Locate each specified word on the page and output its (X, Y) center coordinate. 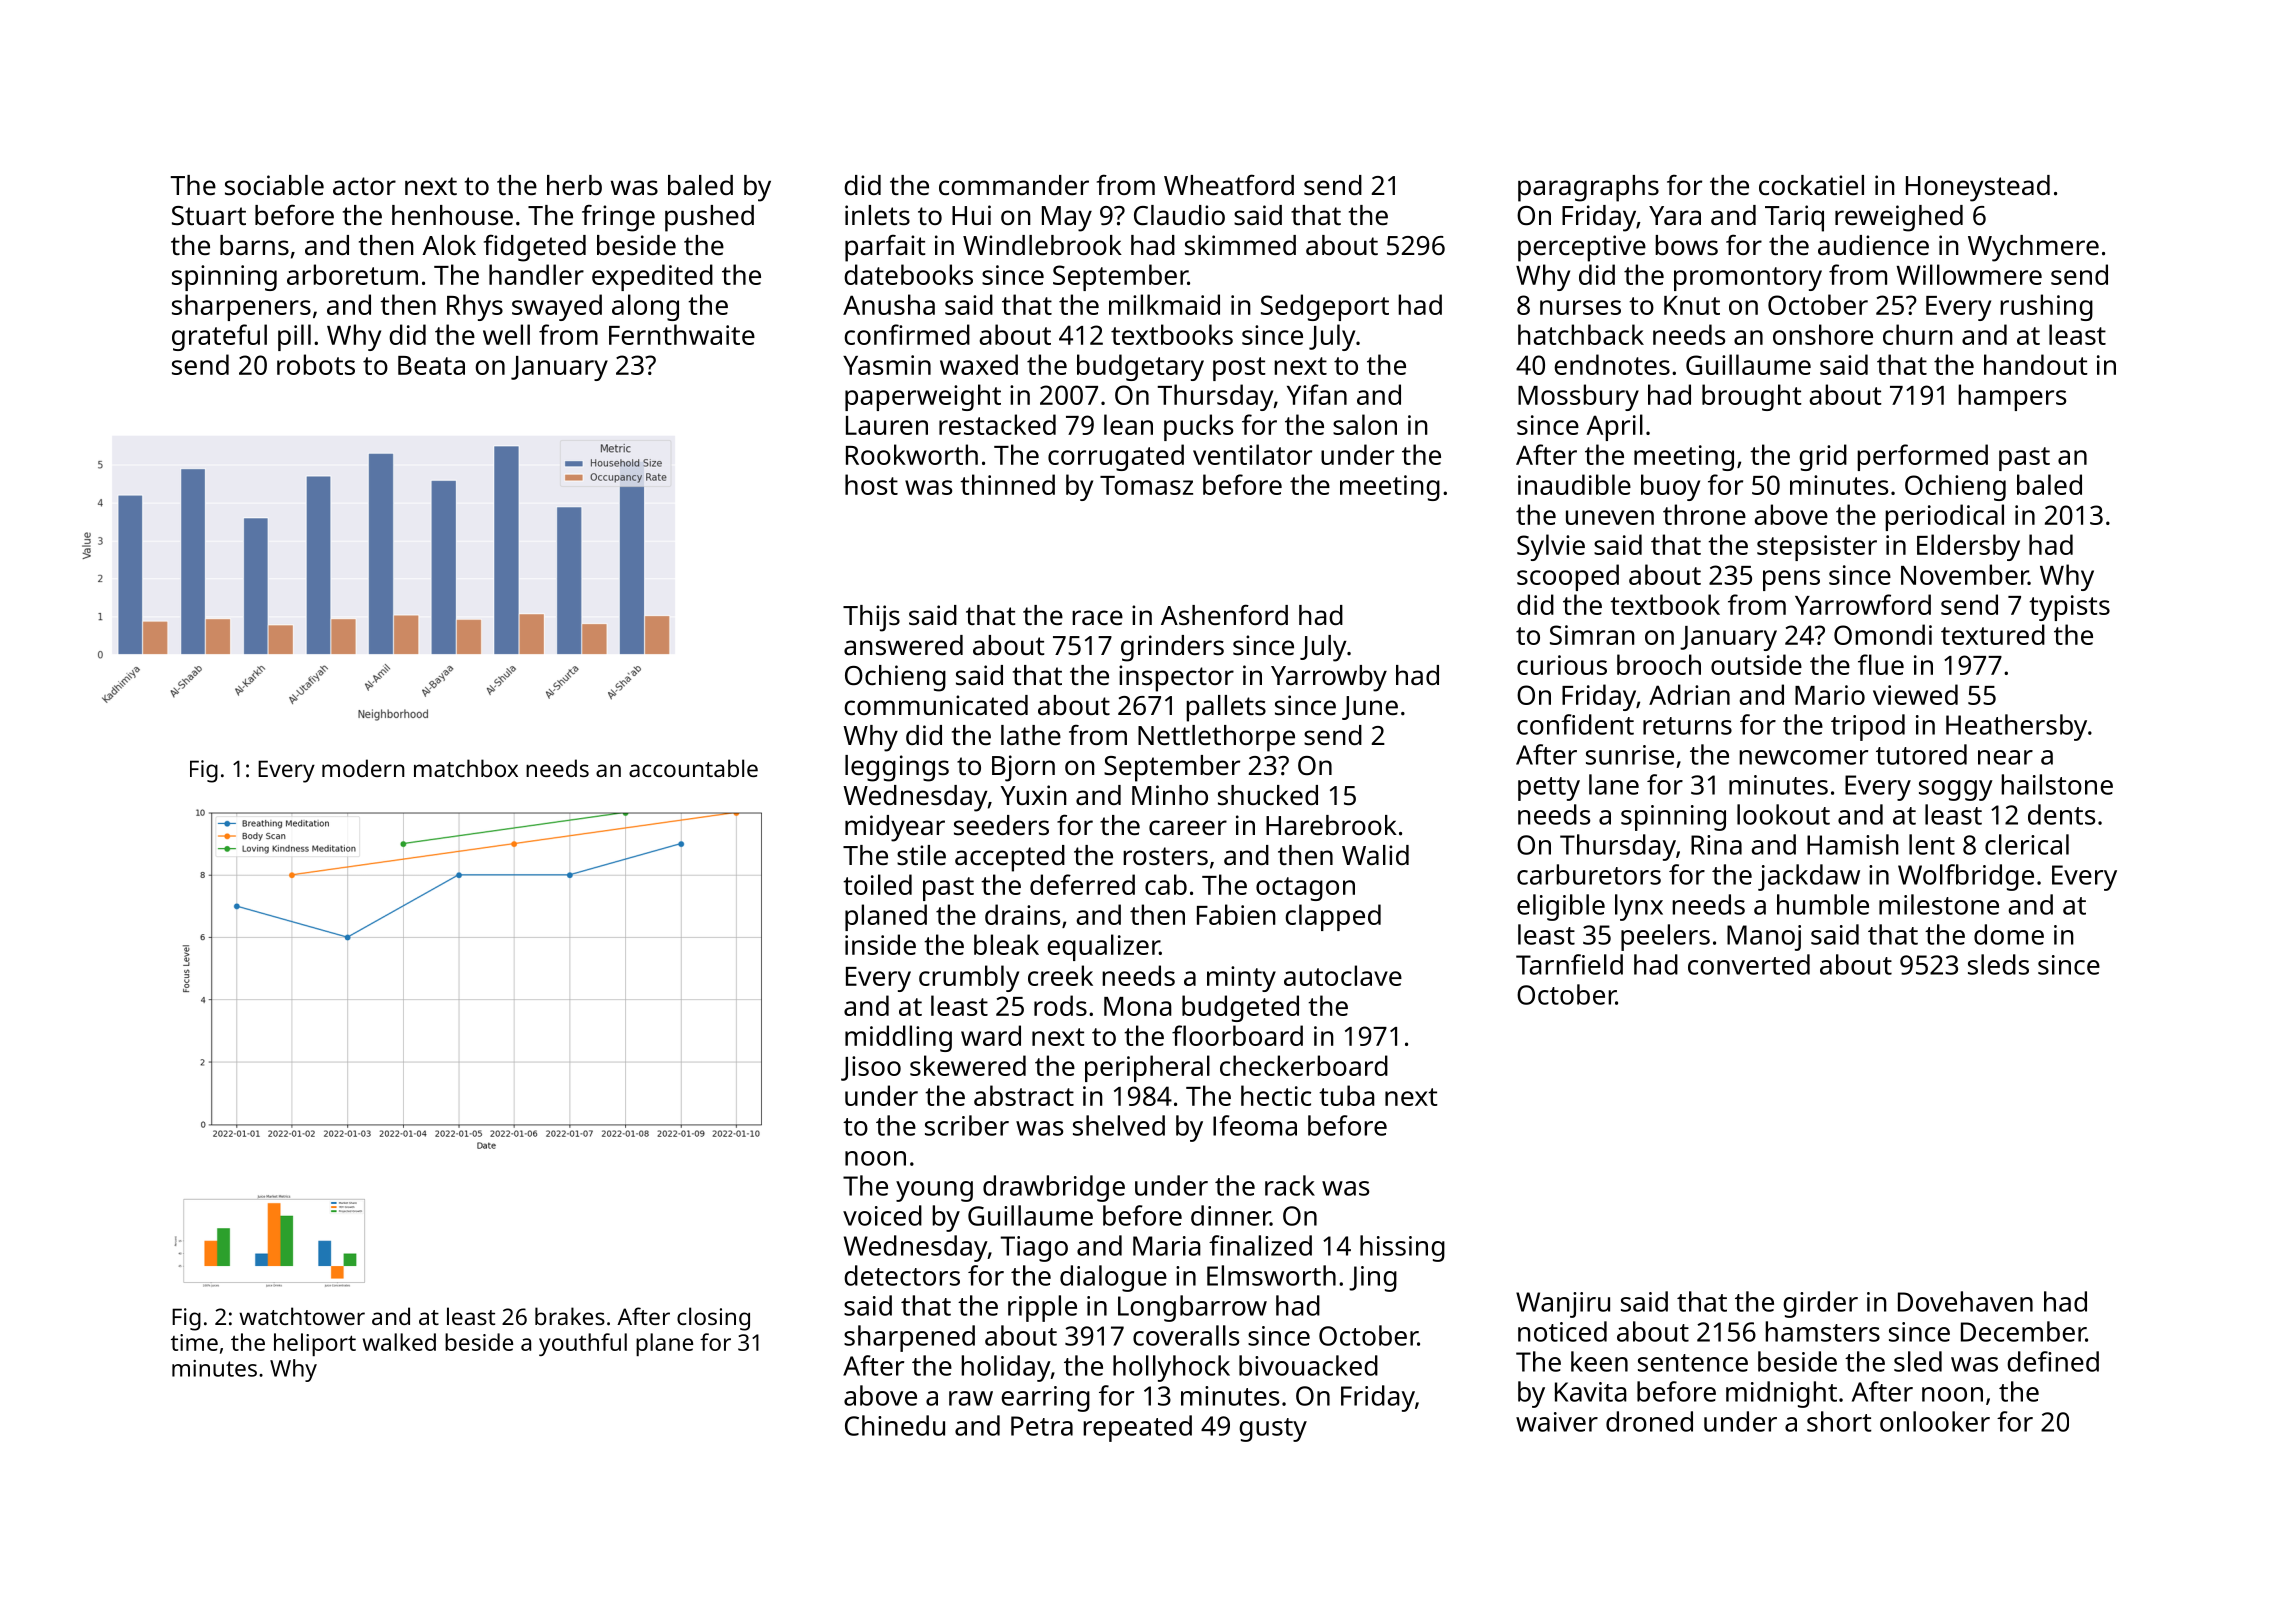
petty (1549, 789)
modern (363, 768)
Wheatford (1229, 184)
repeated (1137, 1428)
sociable (274, 185)
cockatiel (1811, 185)
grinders (1172, 648)
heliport (315, 1344)
